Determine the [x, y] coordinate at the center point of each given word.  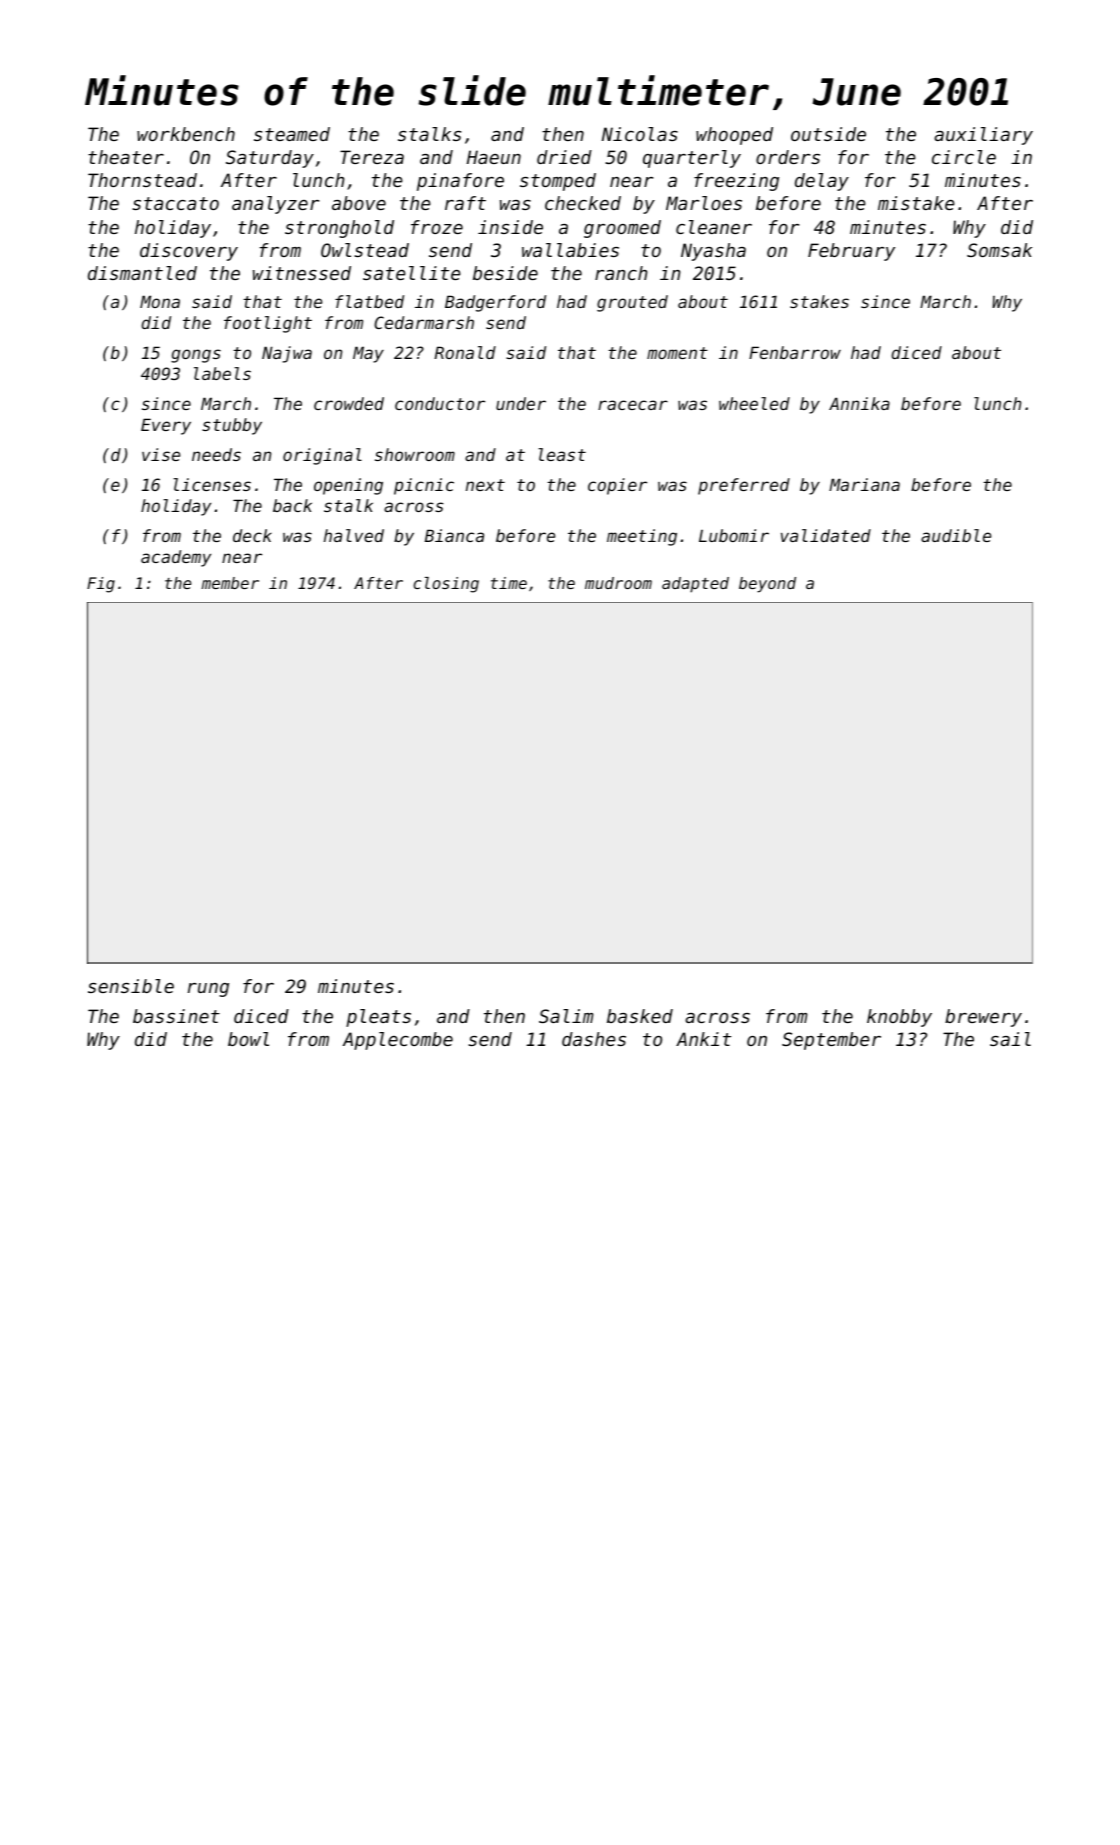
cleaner [714, 227]
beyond [767, 585]
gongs [196, 356]
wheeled [754, 403]
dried [564, 157]
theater [126, 157]
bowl [248, 1039]
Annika [859, 403]
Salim [566, 1016]
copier [617, 486]
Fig [101, 585]
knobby [899, 1018]
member [230, 583]
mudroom [618, 583]
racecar [633, 405]
